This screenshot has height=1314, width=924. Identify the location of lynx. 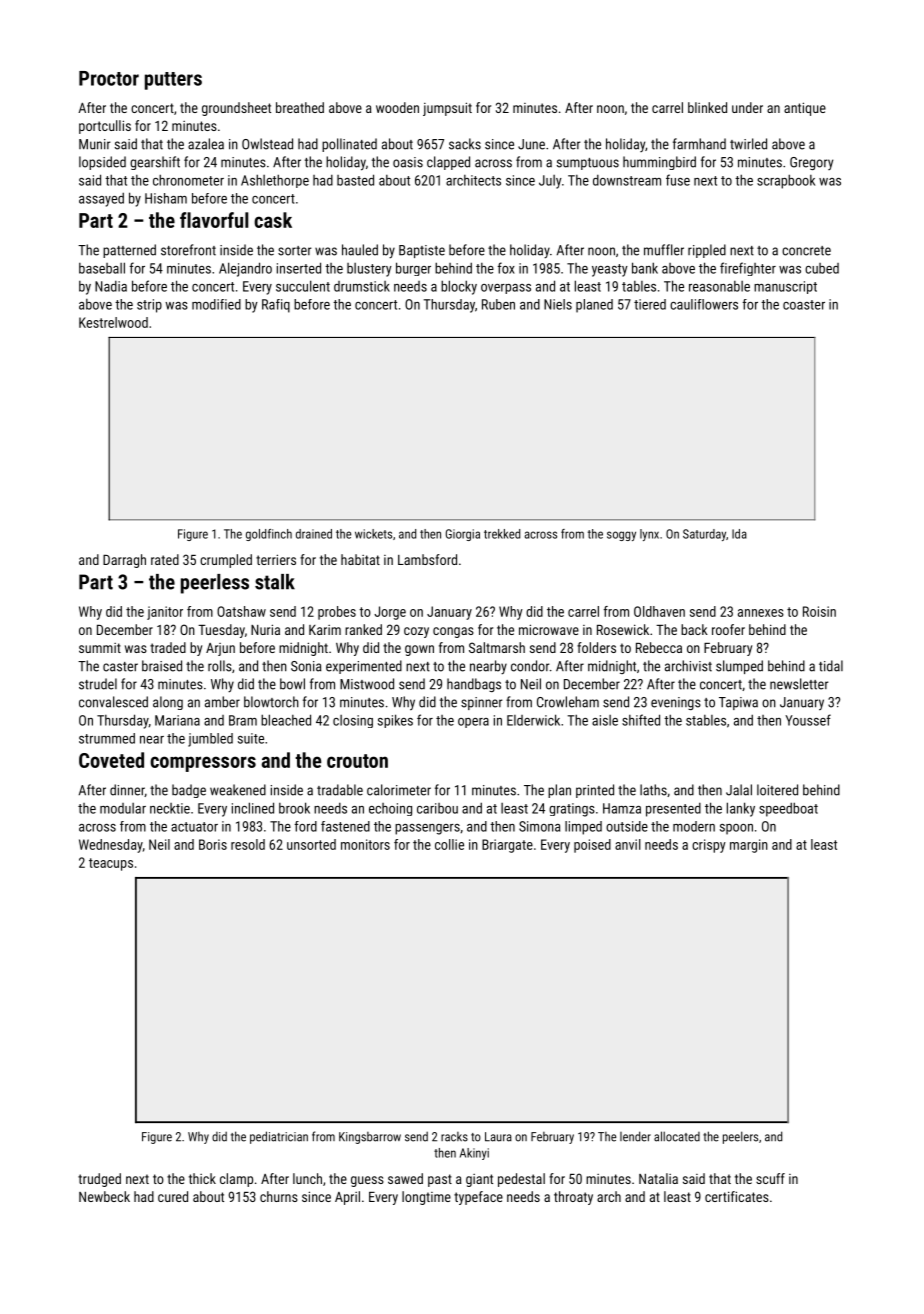
(649, 535).
